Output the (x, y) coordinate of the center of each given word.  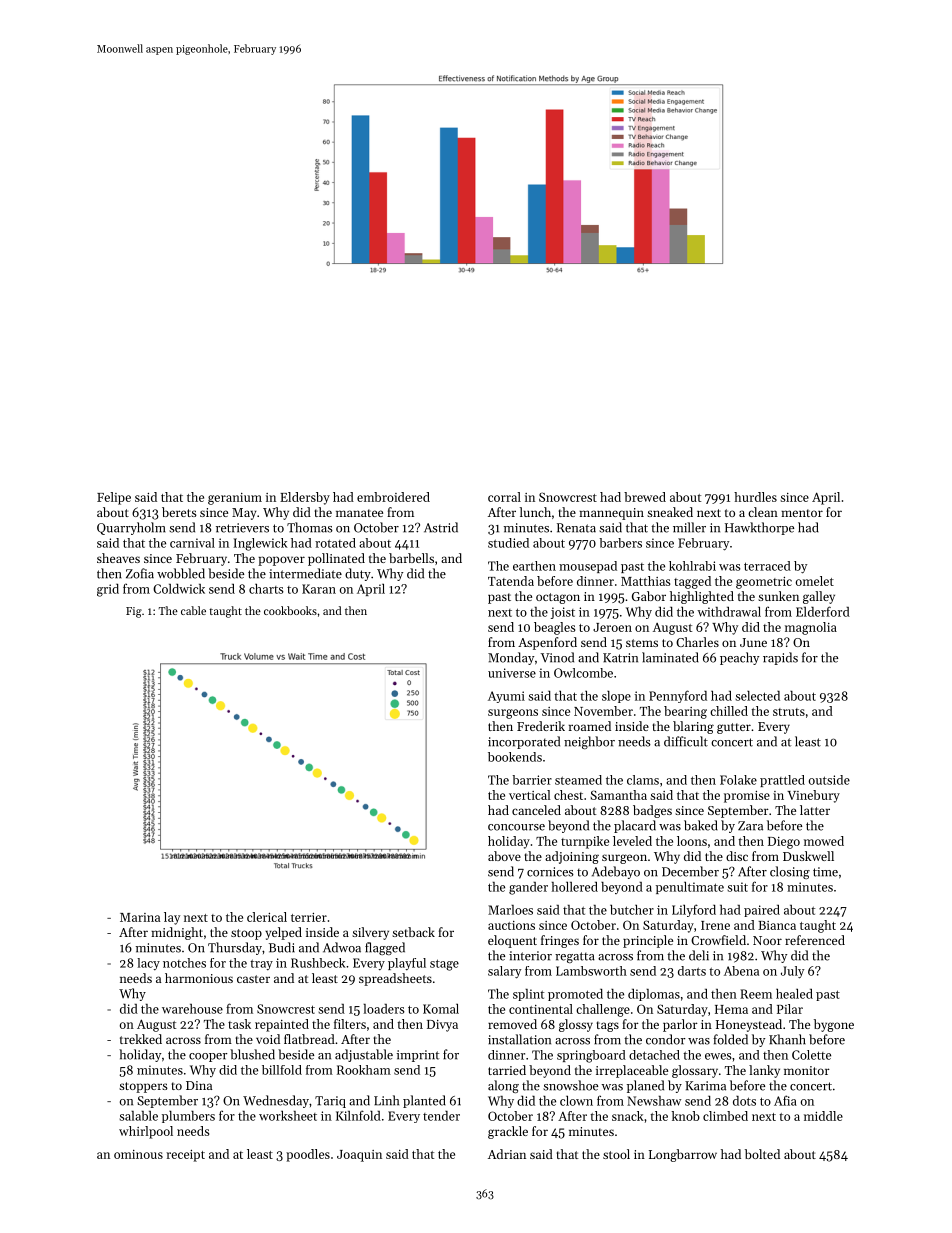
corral (504, 497)
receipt (185, 1156)
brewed (645, 497)
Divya (442, 1026)
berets (179, 512)
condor (665, 1039)
